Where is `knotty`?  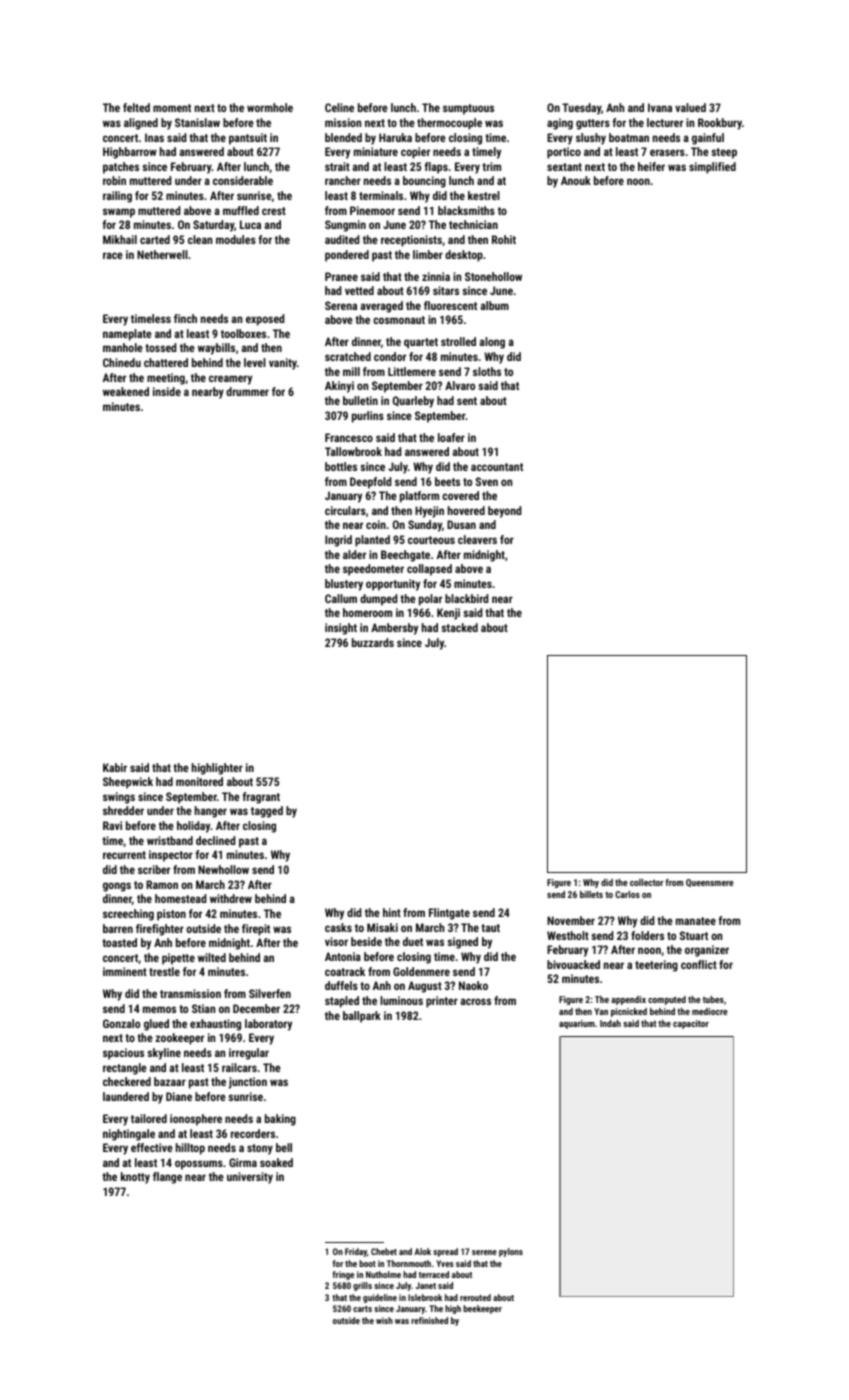 knotty is located at coordinates (135, 1178).
